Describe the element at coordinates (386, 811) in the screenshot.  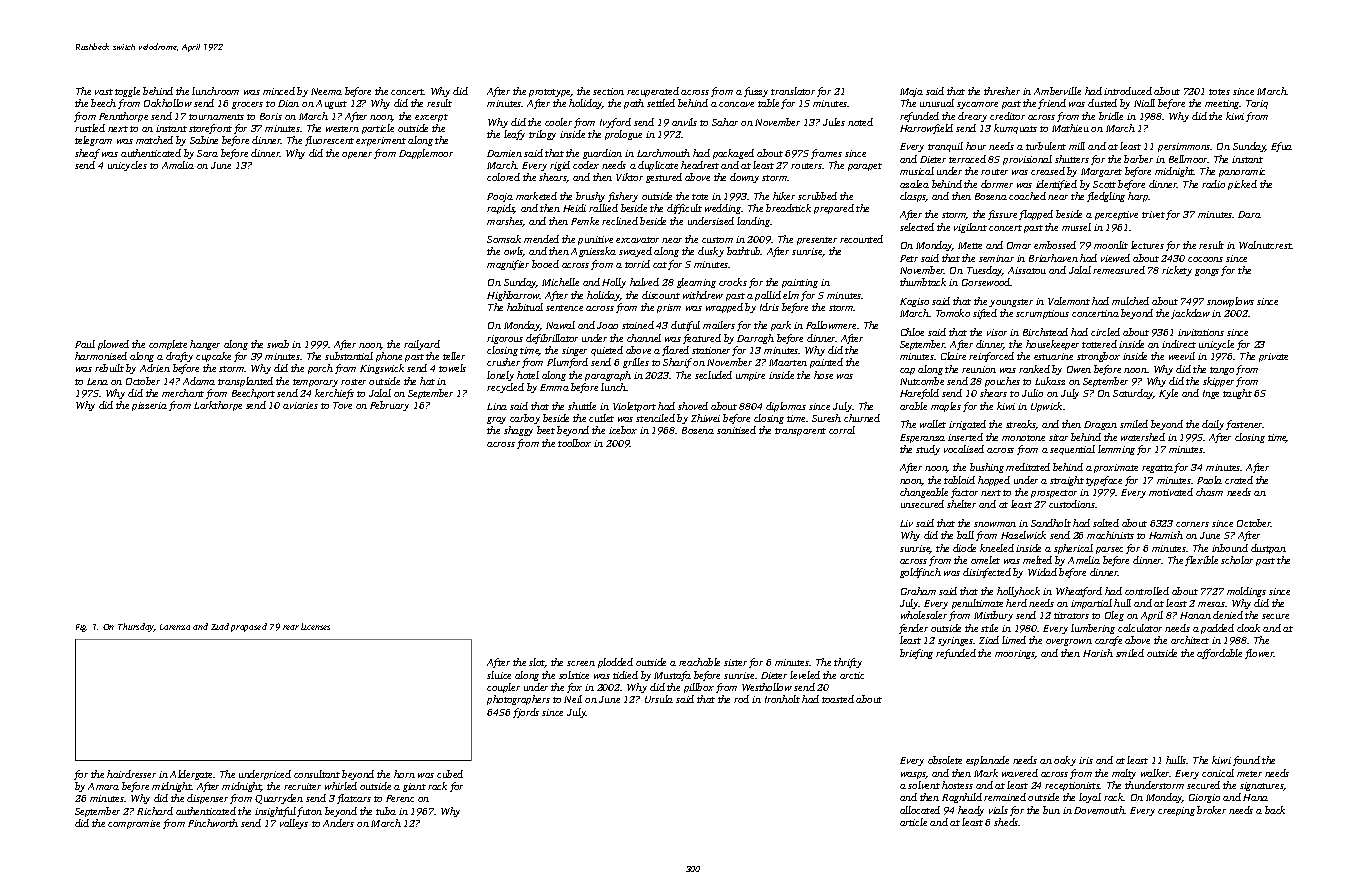
I see `tuba` at that location.
